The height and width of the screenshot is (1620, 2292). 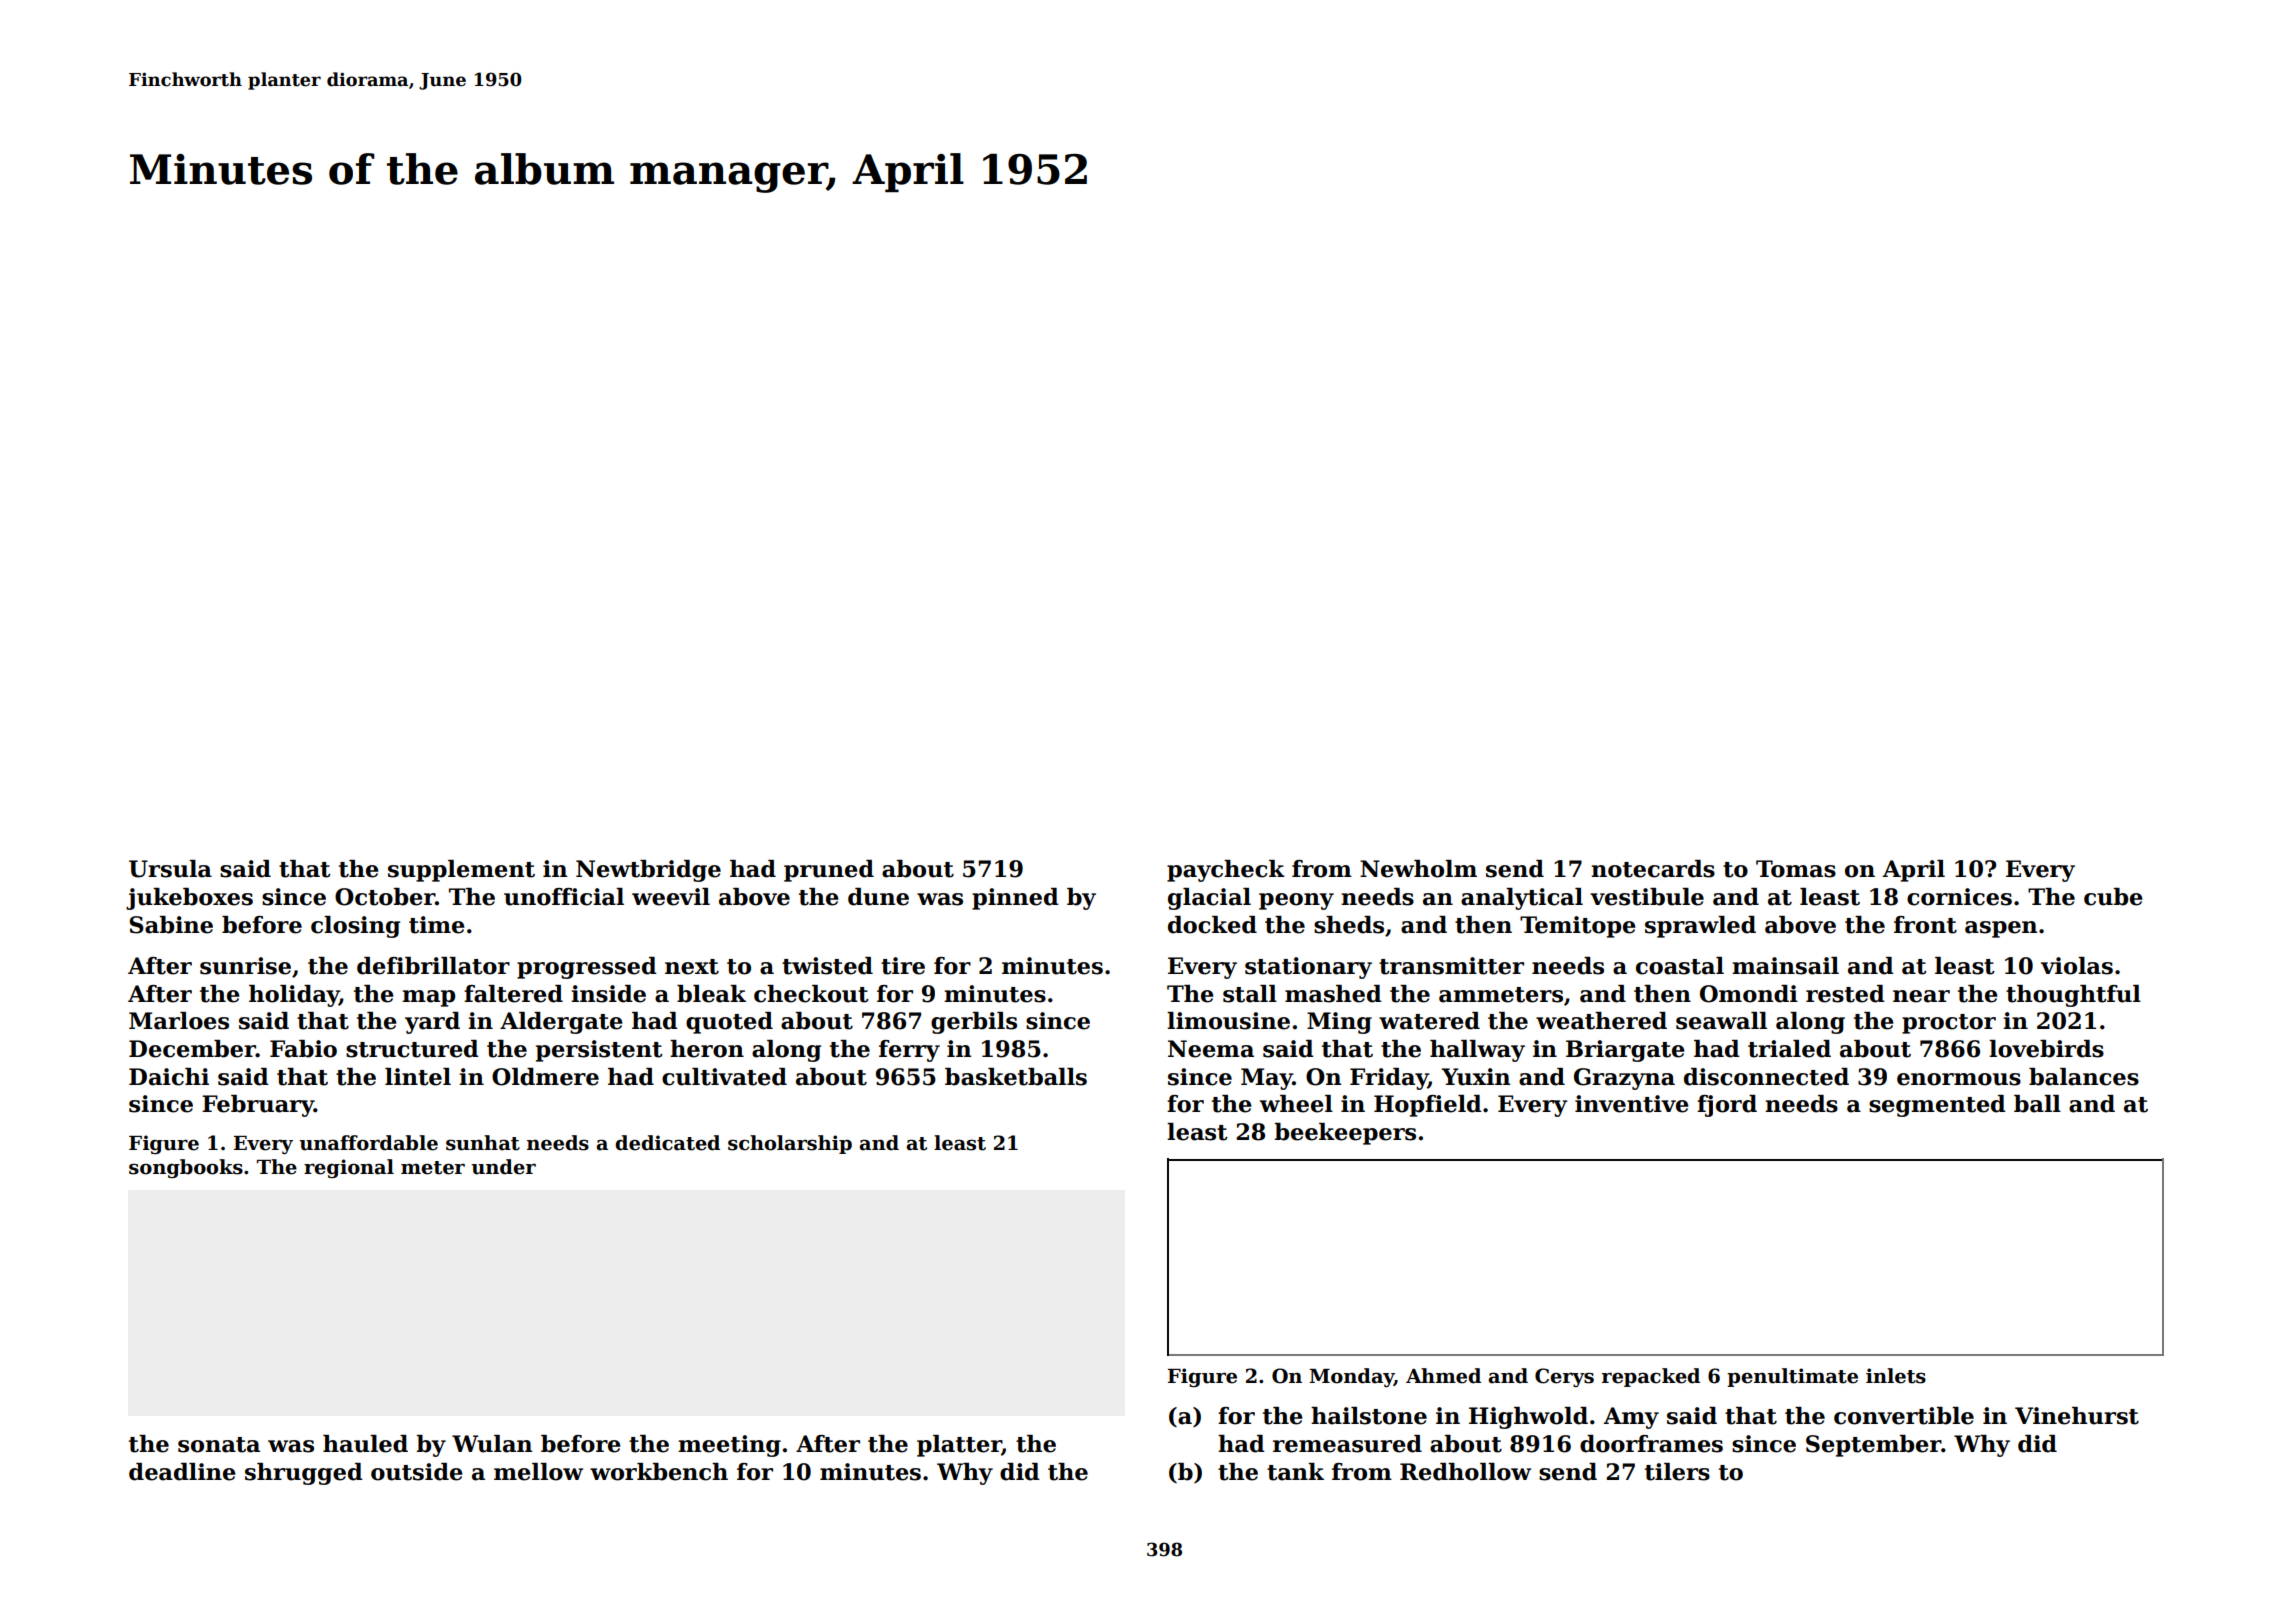 I want to click on rested, so click(x=1845, y=994).
